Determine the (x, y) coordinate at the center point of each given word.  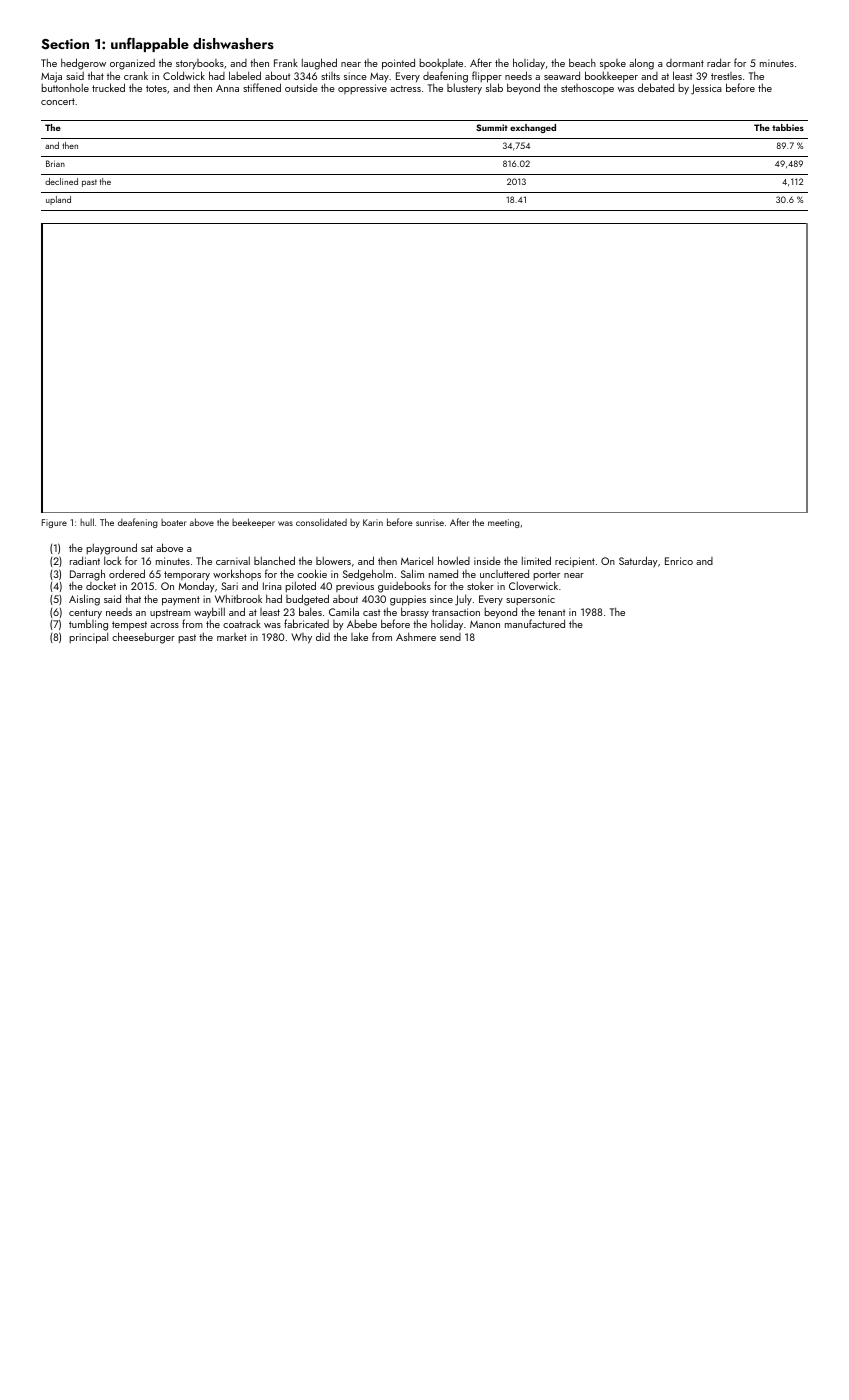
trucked (108, 87)
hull (87, 522)
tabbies (788, 127)
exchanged (533, 128)
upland (58, 200)
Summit (492, 127)
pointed (398, 64)
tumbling (88, 625)
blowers (333, 560)
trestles (726, 76)
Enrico (679, 561)
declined (61, 181)
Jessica (706, 89)
